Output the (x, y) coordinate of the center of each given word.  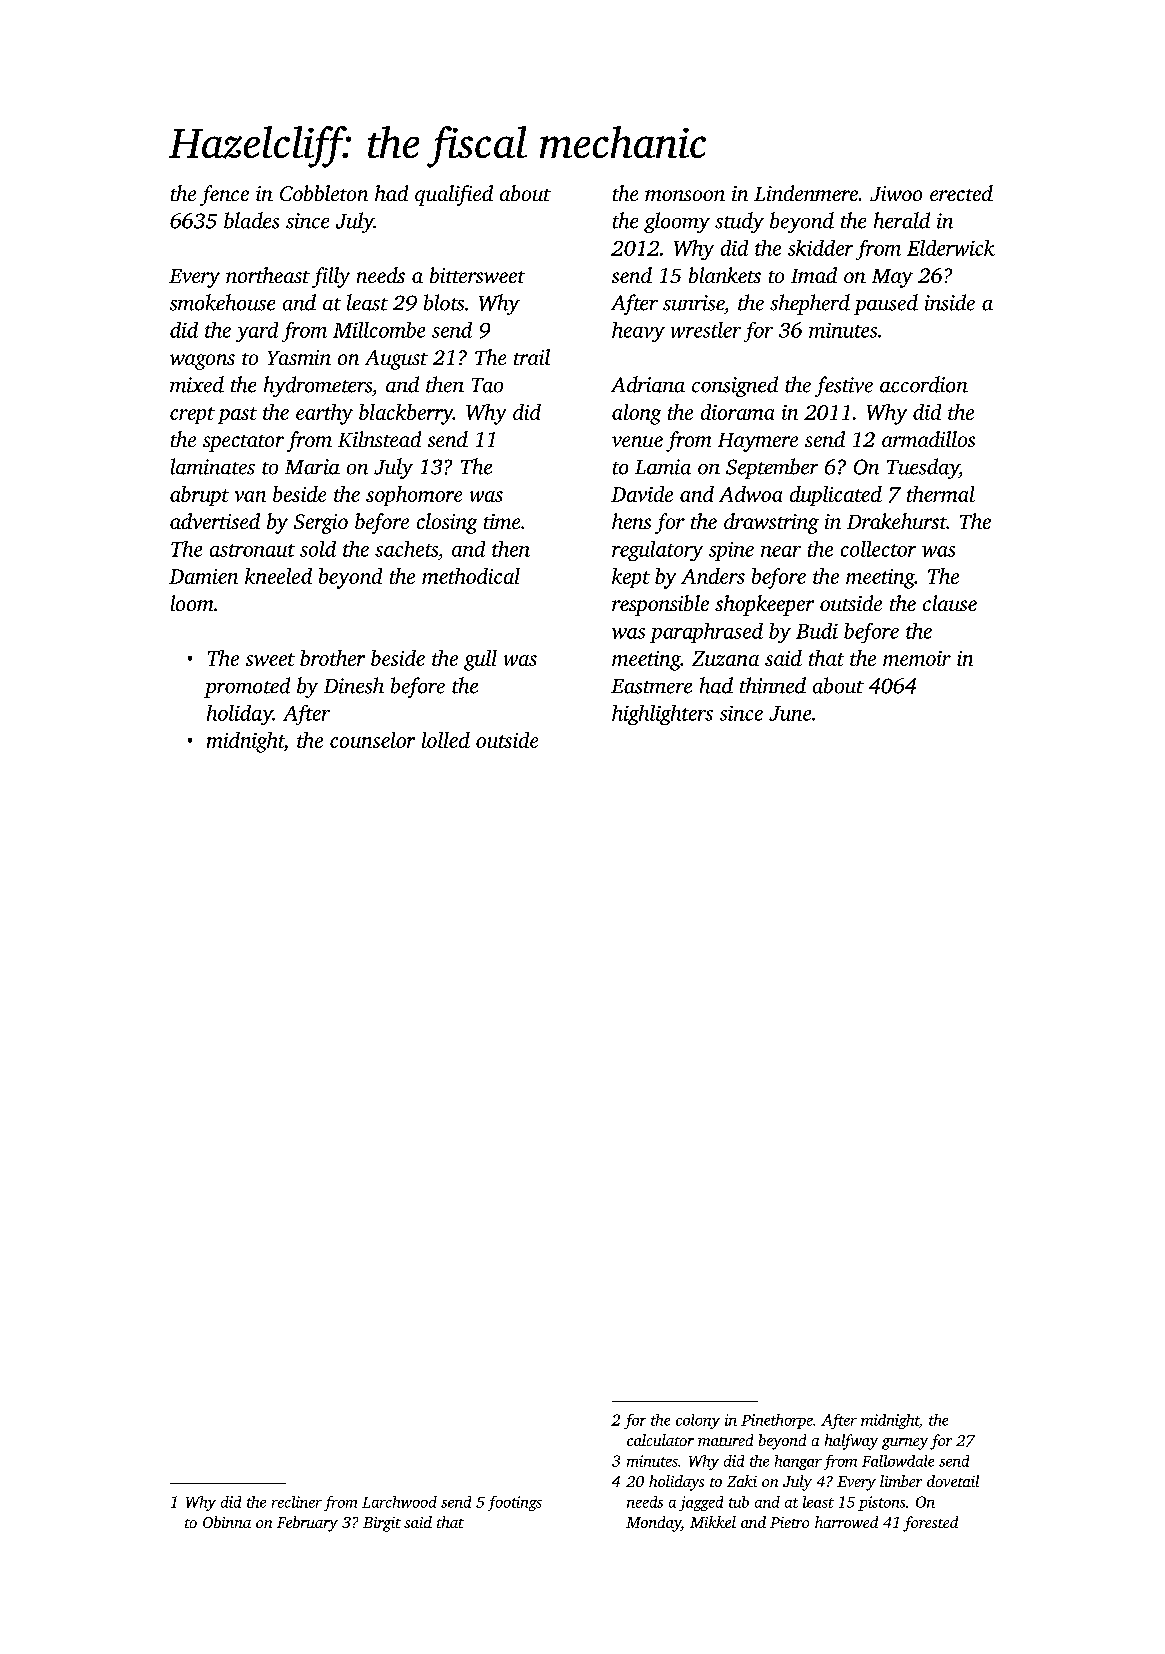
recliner (297, 1502)
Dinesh (354, 685)
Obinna (227, 1522)
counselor (372, 740)
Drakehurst (897, 521)
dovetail (953, 1481)
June (790, 713)
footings (515, 1503)
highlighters (662, 715)
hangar (798, 1462)
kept (631, 578)
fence (224, 195)
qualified (454, 195)
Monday (653, 1524)
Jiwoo (896, 193)
